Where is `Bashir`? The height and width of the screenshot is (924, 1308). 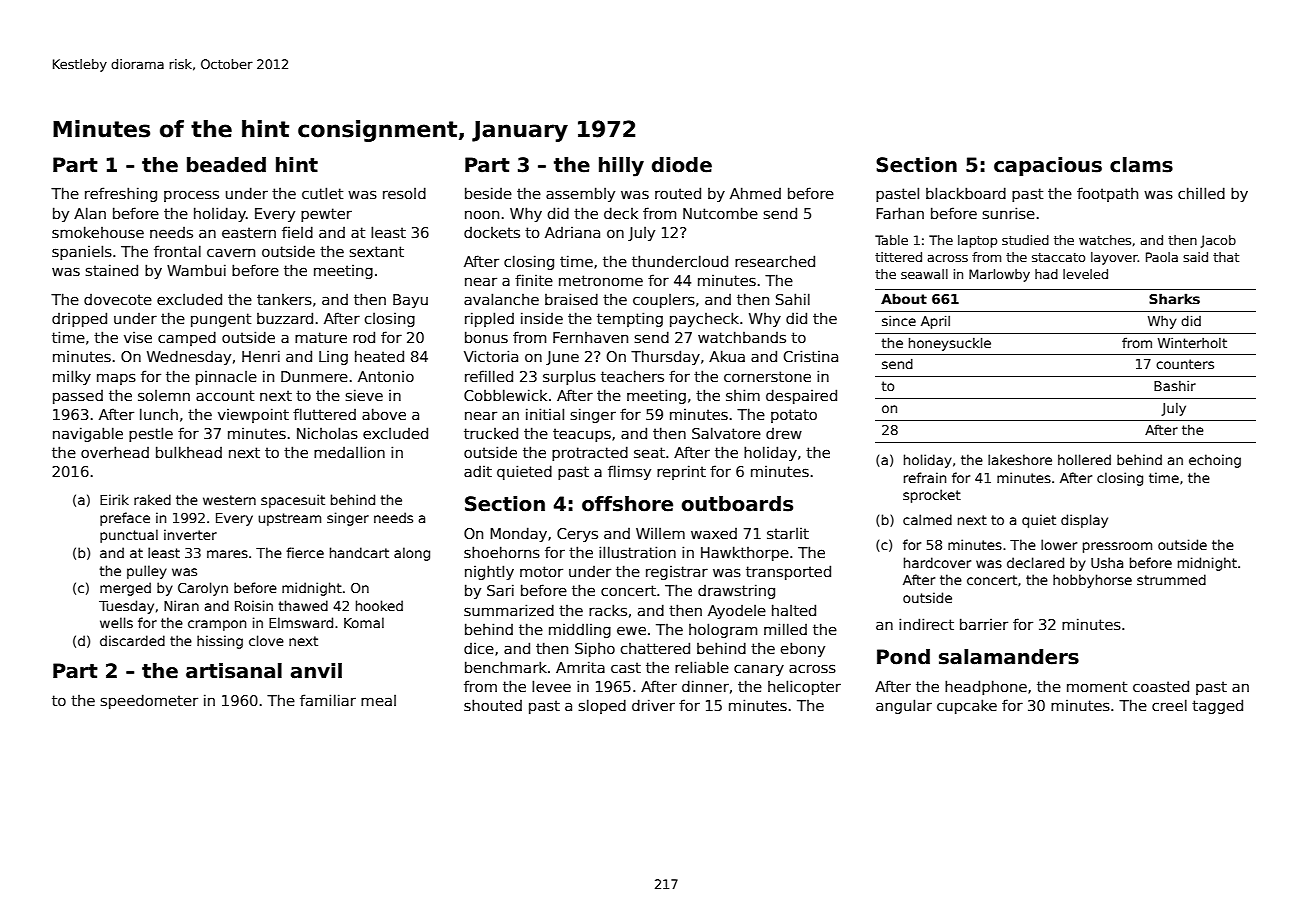 Bashir is located at coordinates (1175, 386).
